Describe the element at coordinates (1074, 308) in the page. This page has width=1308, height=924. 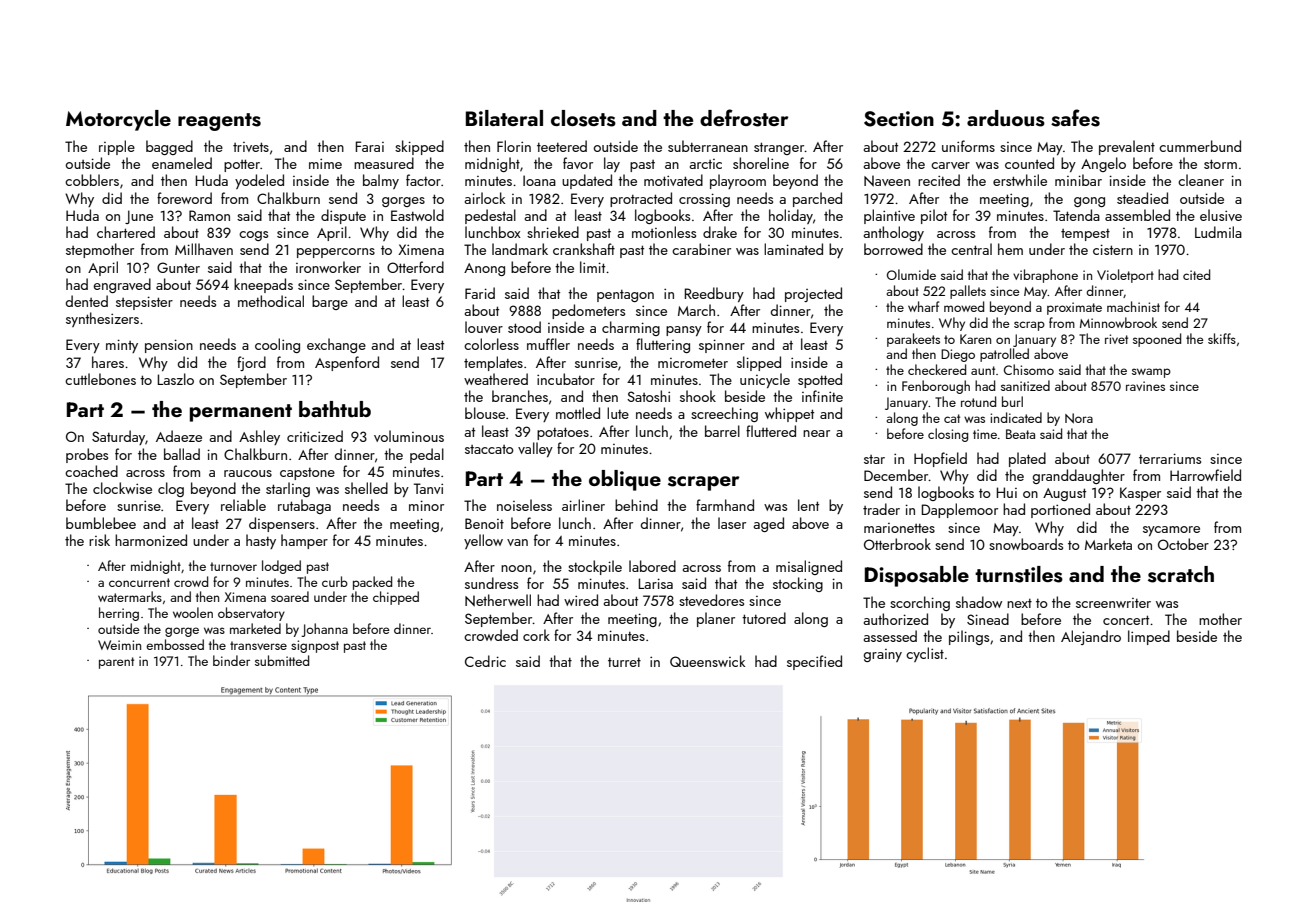
I see `proximate` at that location.
